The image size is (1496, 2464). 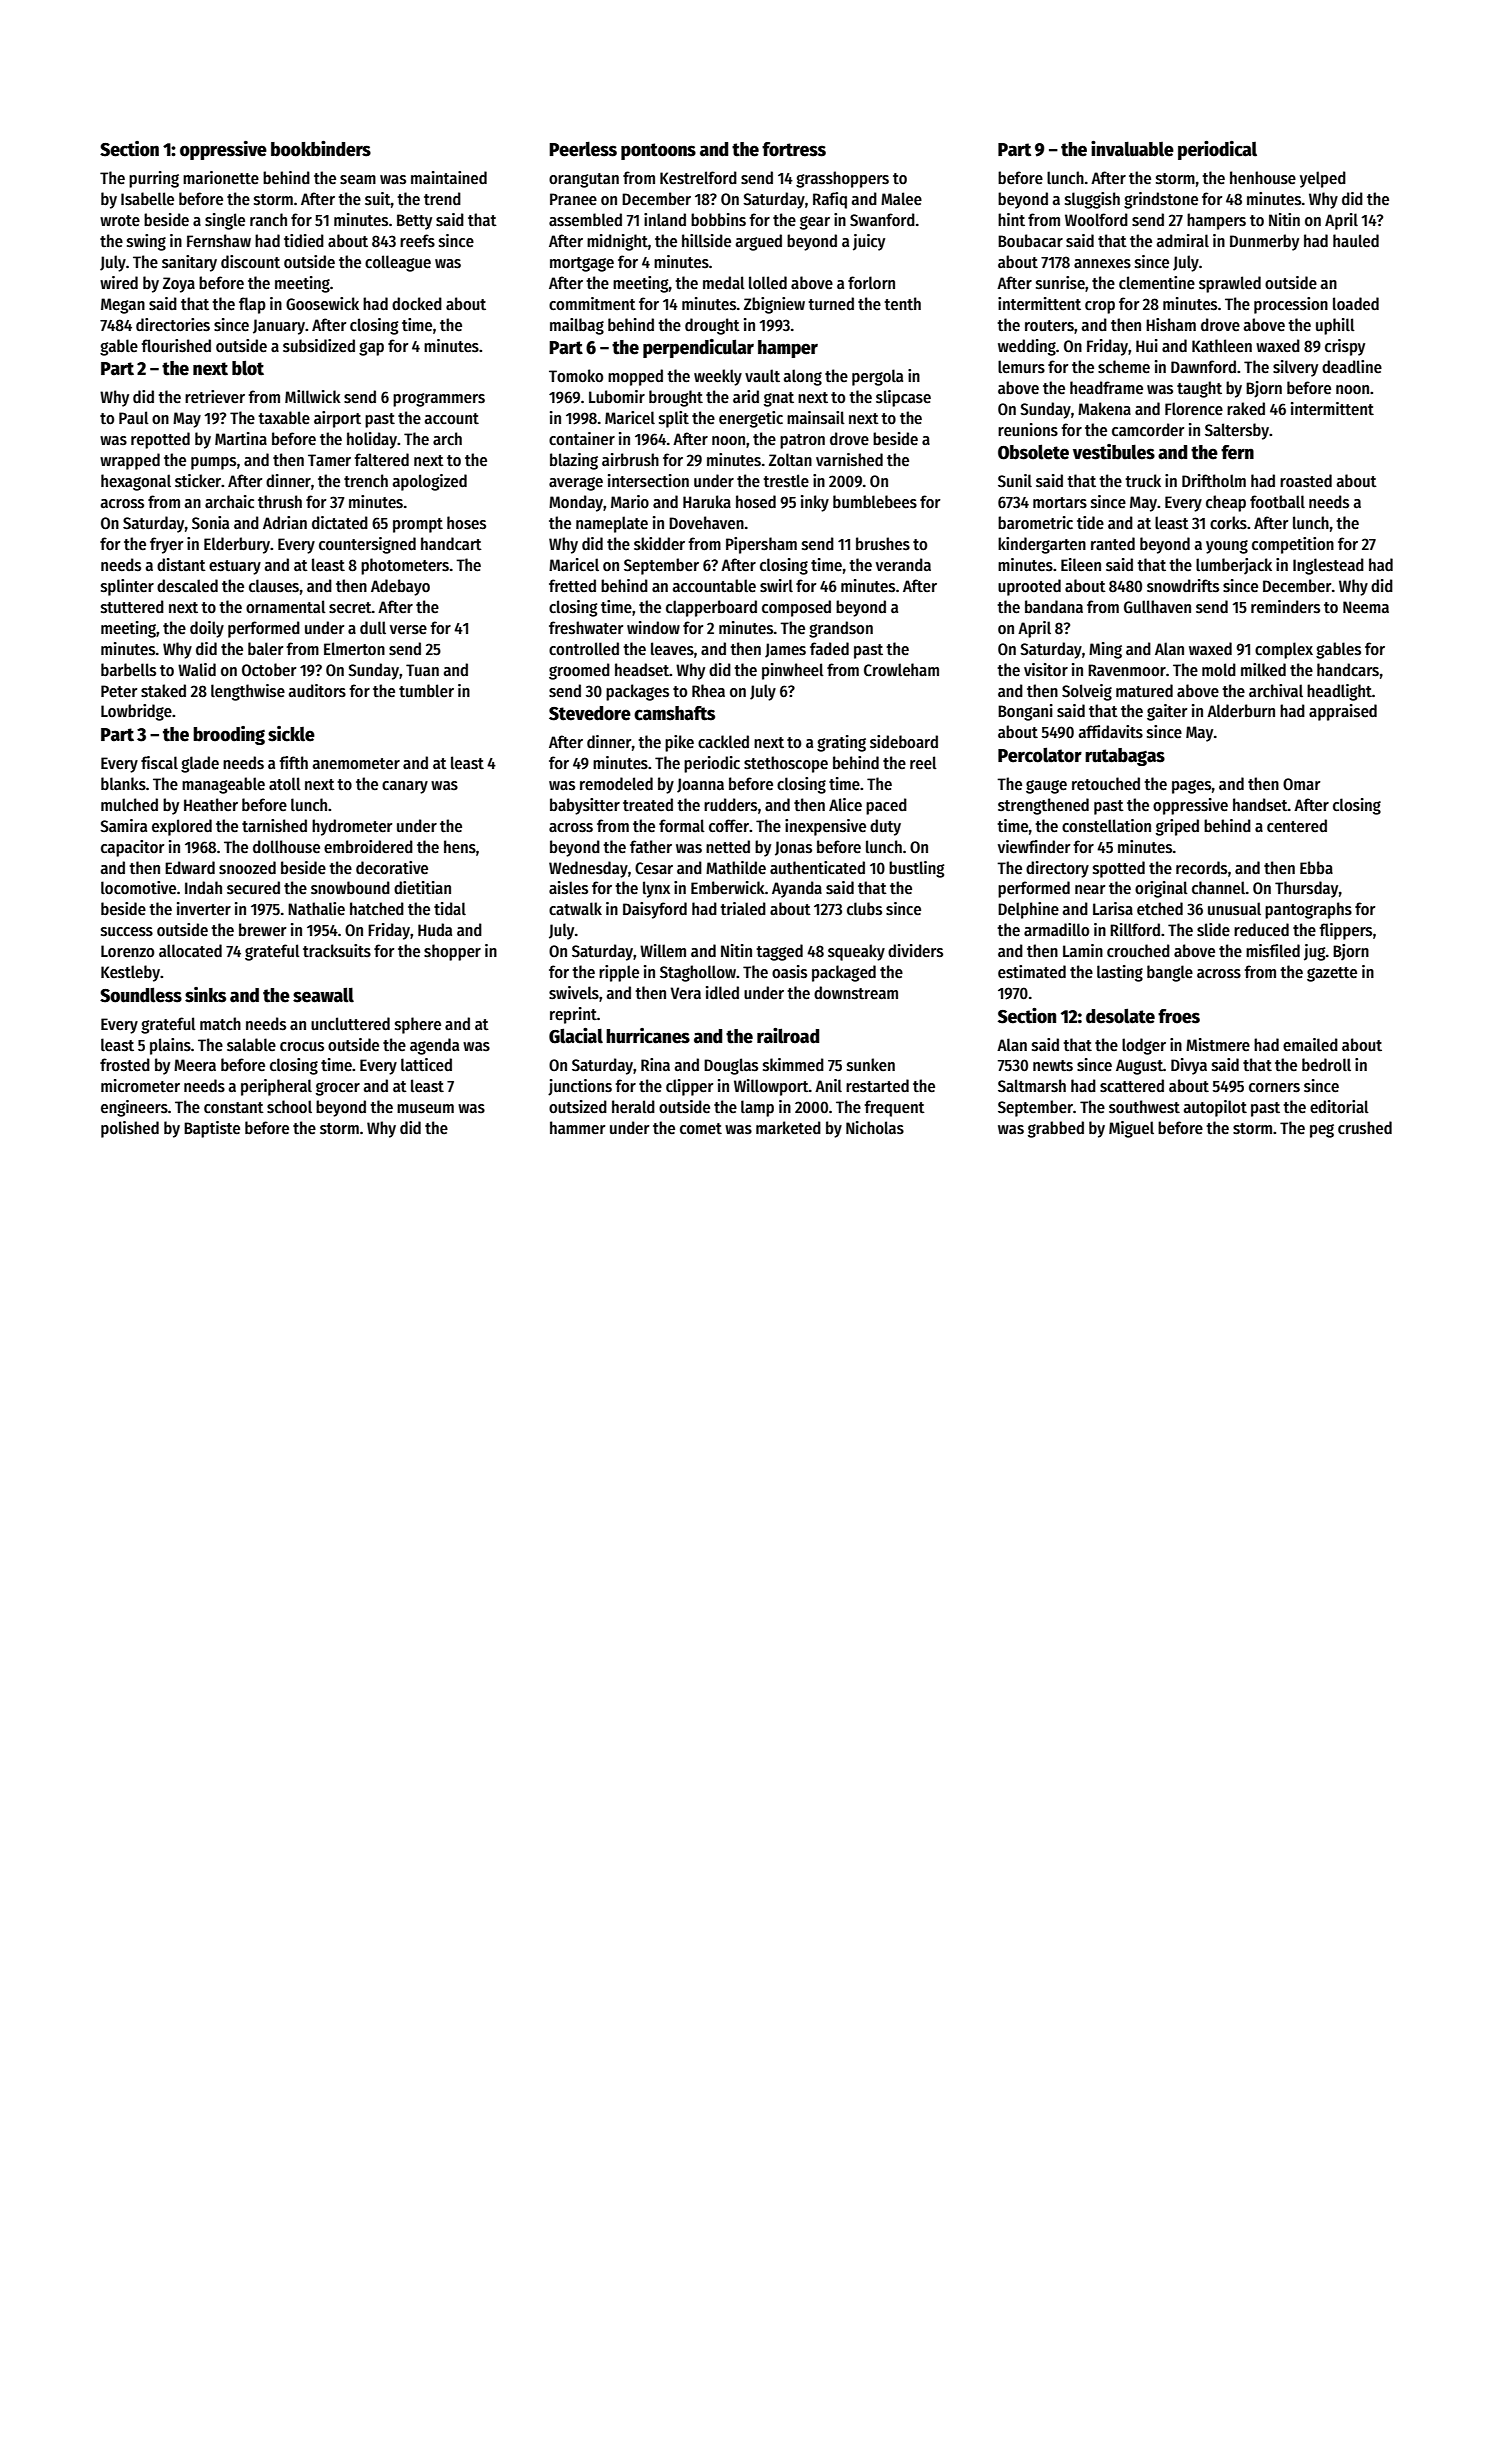 What do you see at coordinates (864, 909) in the screenshot?
I see `clubs` at bounding box center [864, 909].
